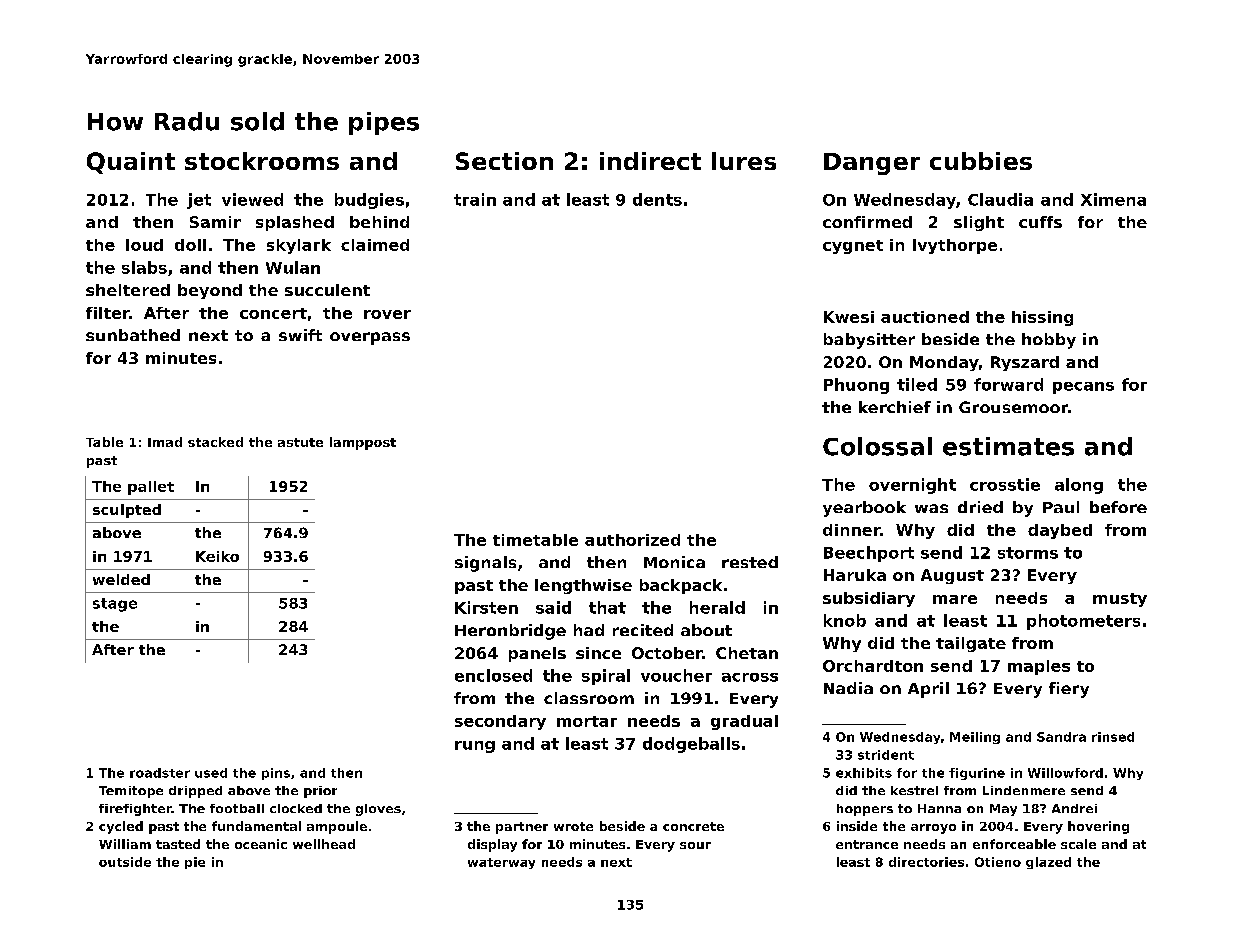  Describe the element at coordinates (869, 554) in the screenshot. I see `Beechport` at that location.
